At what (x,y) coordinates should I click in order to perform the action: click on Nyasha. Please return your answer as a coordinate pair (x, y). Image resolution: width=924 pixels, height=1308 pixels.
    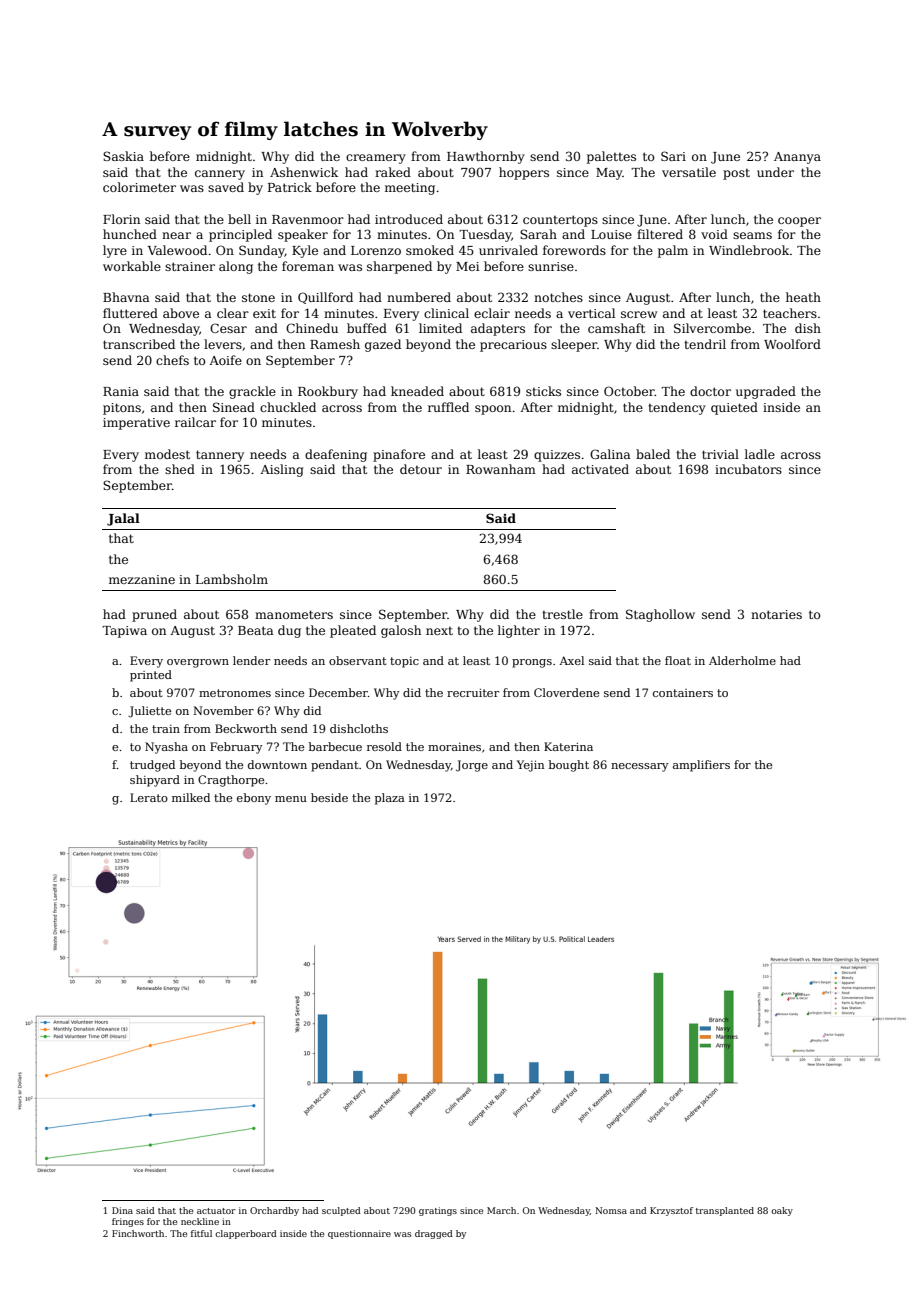
    Looking at the image, I should click on (166, 748).
